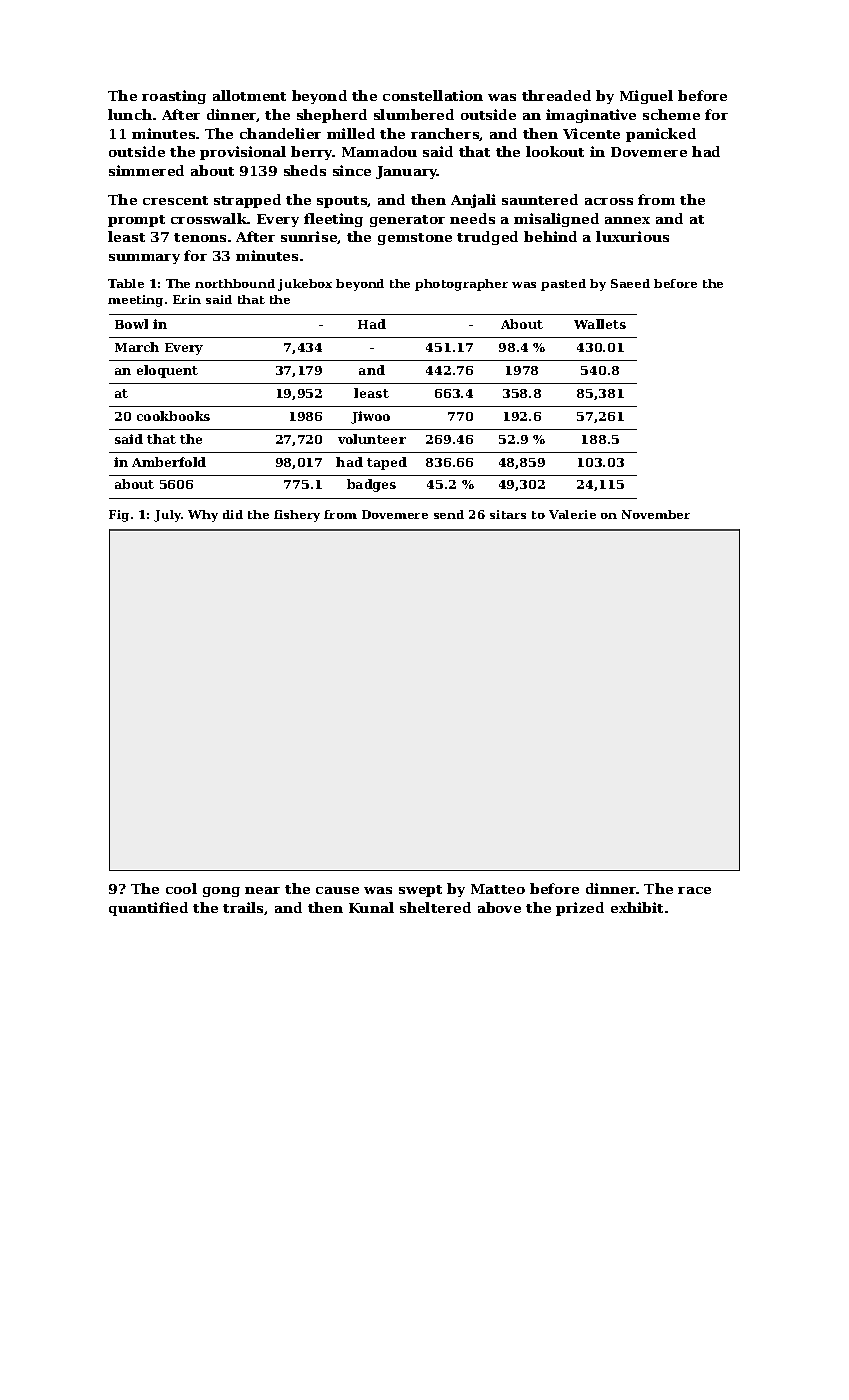 Image resolution: width=849 pixels, height=1400 pixels. What do you see at coordinates (563, 285) in the screenshot?
I see `pasted` at bounding box center [563, 285].
